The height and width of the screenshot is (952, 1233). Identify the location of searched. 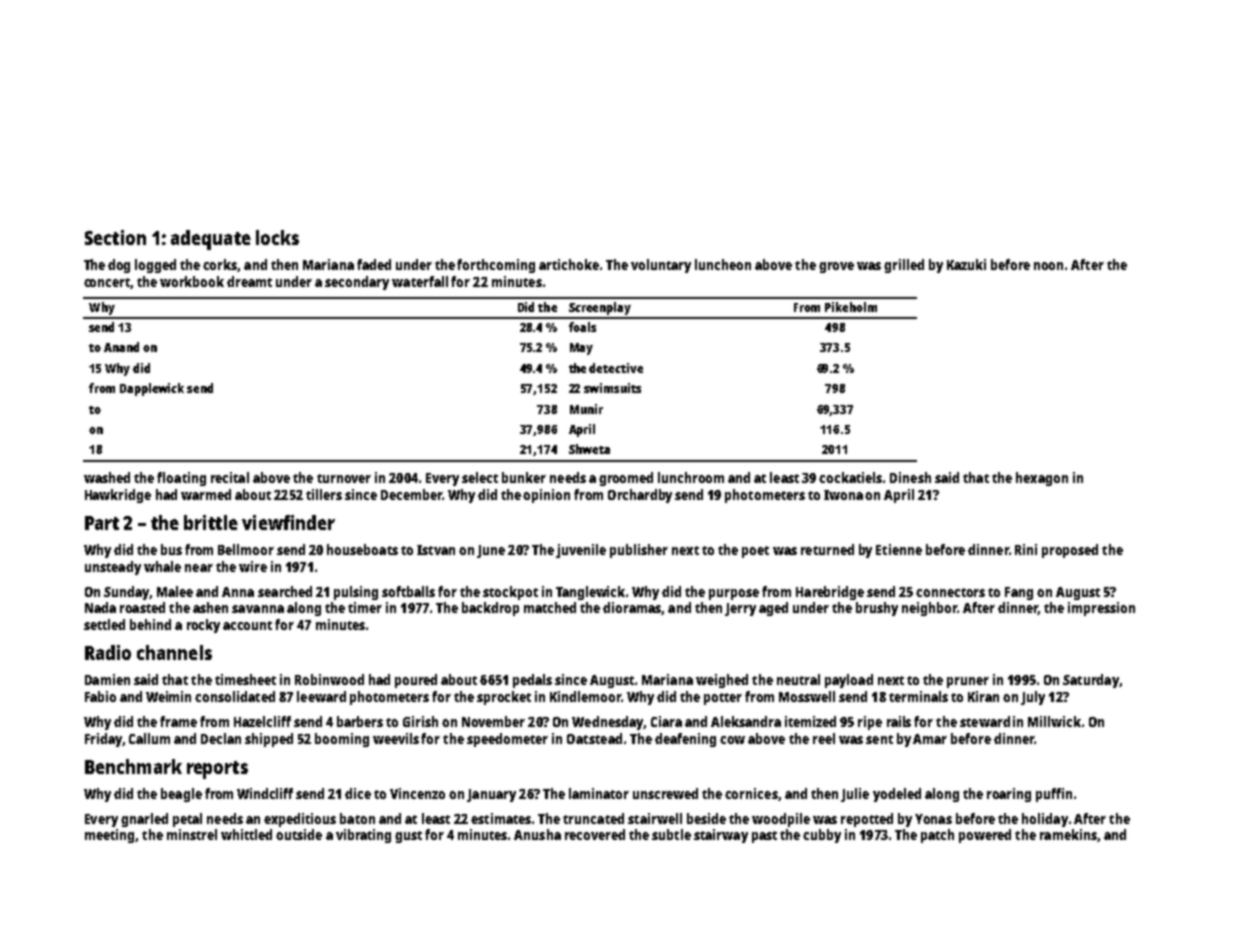
(285, 591).
